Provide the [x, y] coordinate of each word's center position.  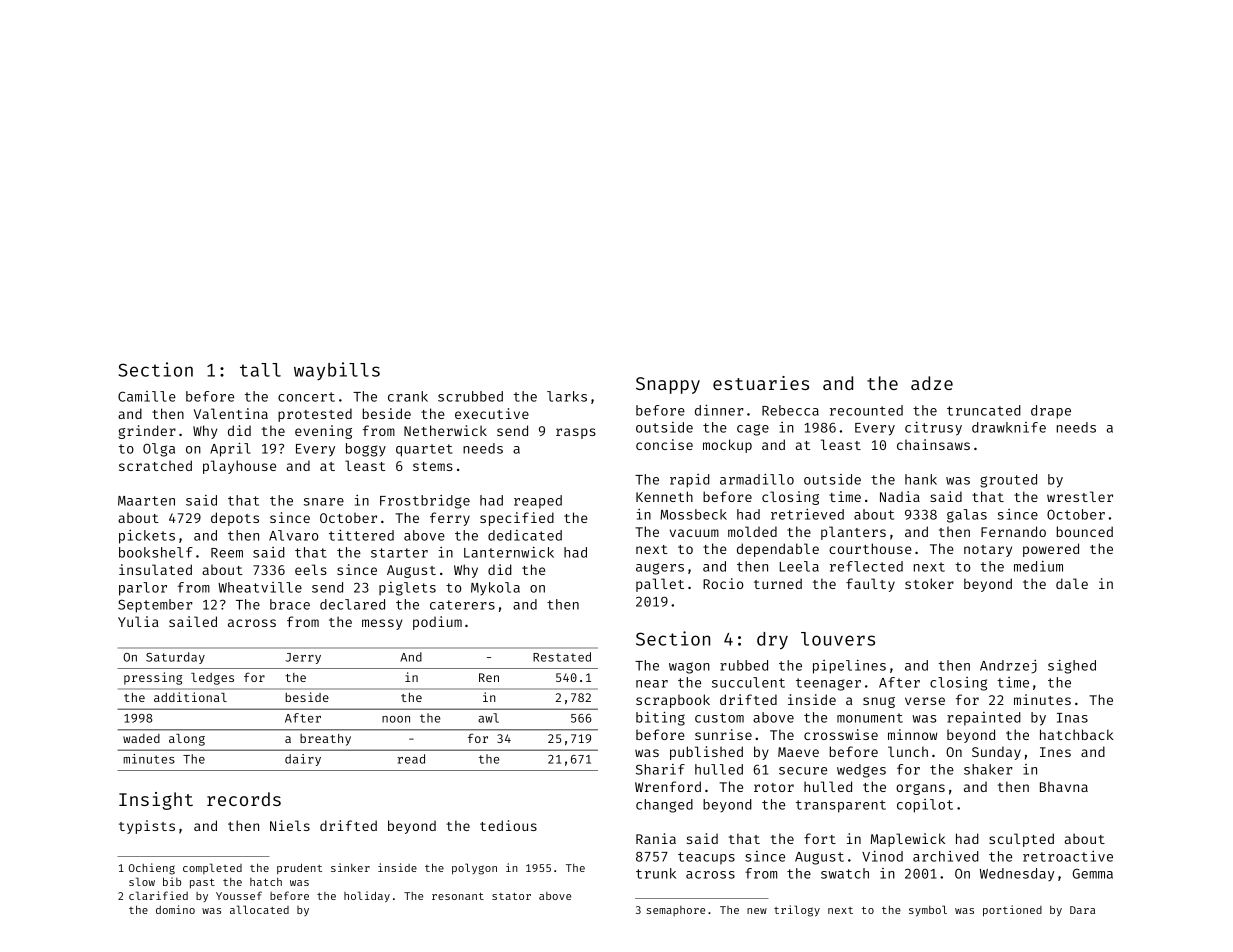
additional [190, 697]
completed [212, 868]
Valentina [231, 413]
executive [492, 413]
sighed [1072, 666]
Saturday [175, 658]
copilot [925, 806]
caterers [462, 605]
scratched [155, 465]
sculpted [1021, 840]
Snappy [668, 385]
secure [803, 771]
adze [932, 383]
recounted [866, 410]
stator [511, 896]
